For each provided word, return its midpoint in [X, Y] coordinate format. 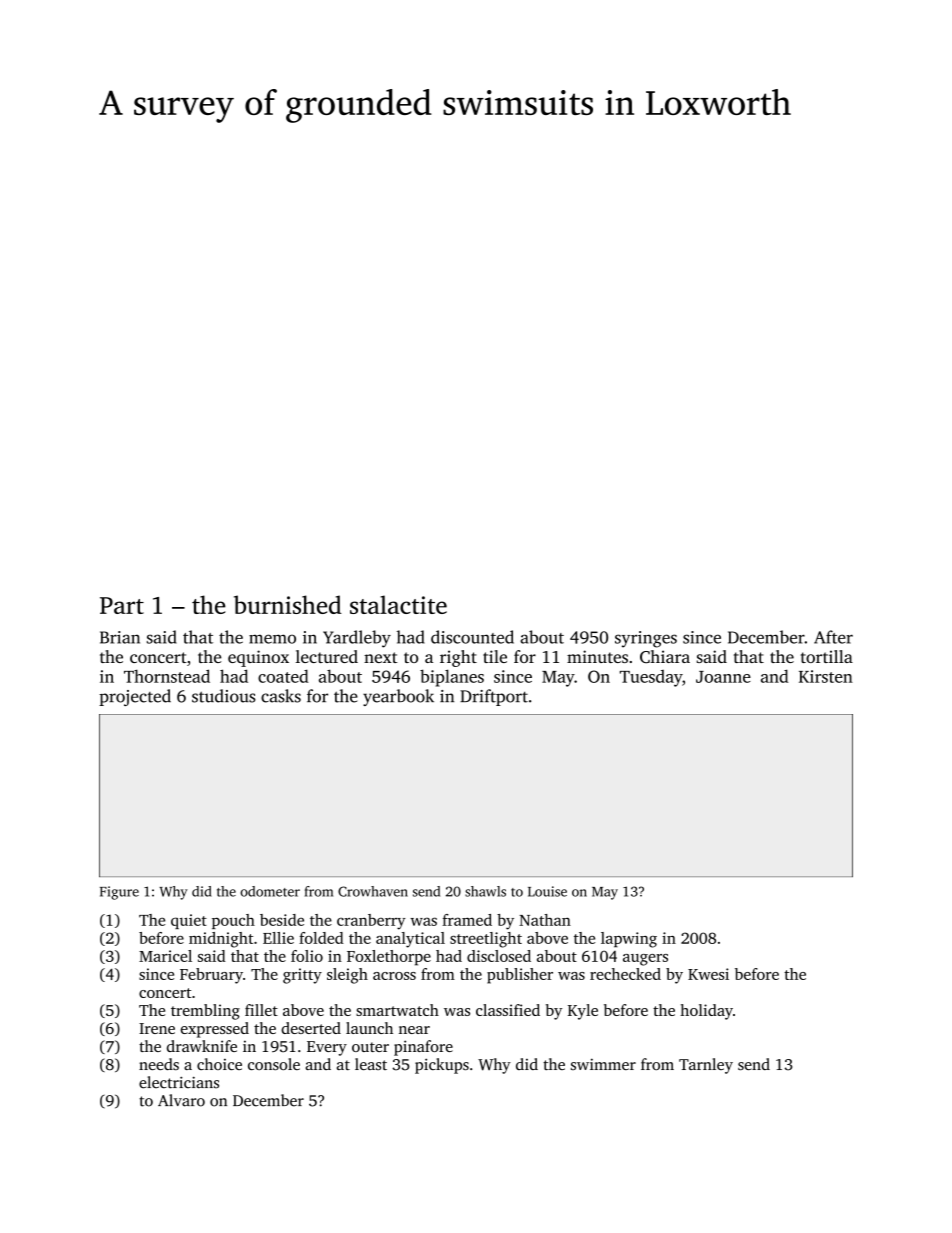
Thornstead [167, 676]
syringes [646, 639]
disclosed [499, 956]
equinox [258, 658]
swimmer [603, 1064]
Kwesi [708, 974]
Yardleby [357, 639]
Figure [119, 893]
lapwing [629, 940]
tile [495, 656]
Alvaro [181, 1100]
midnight [221, 940]
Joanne [723, 677]
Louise [547, 891]
